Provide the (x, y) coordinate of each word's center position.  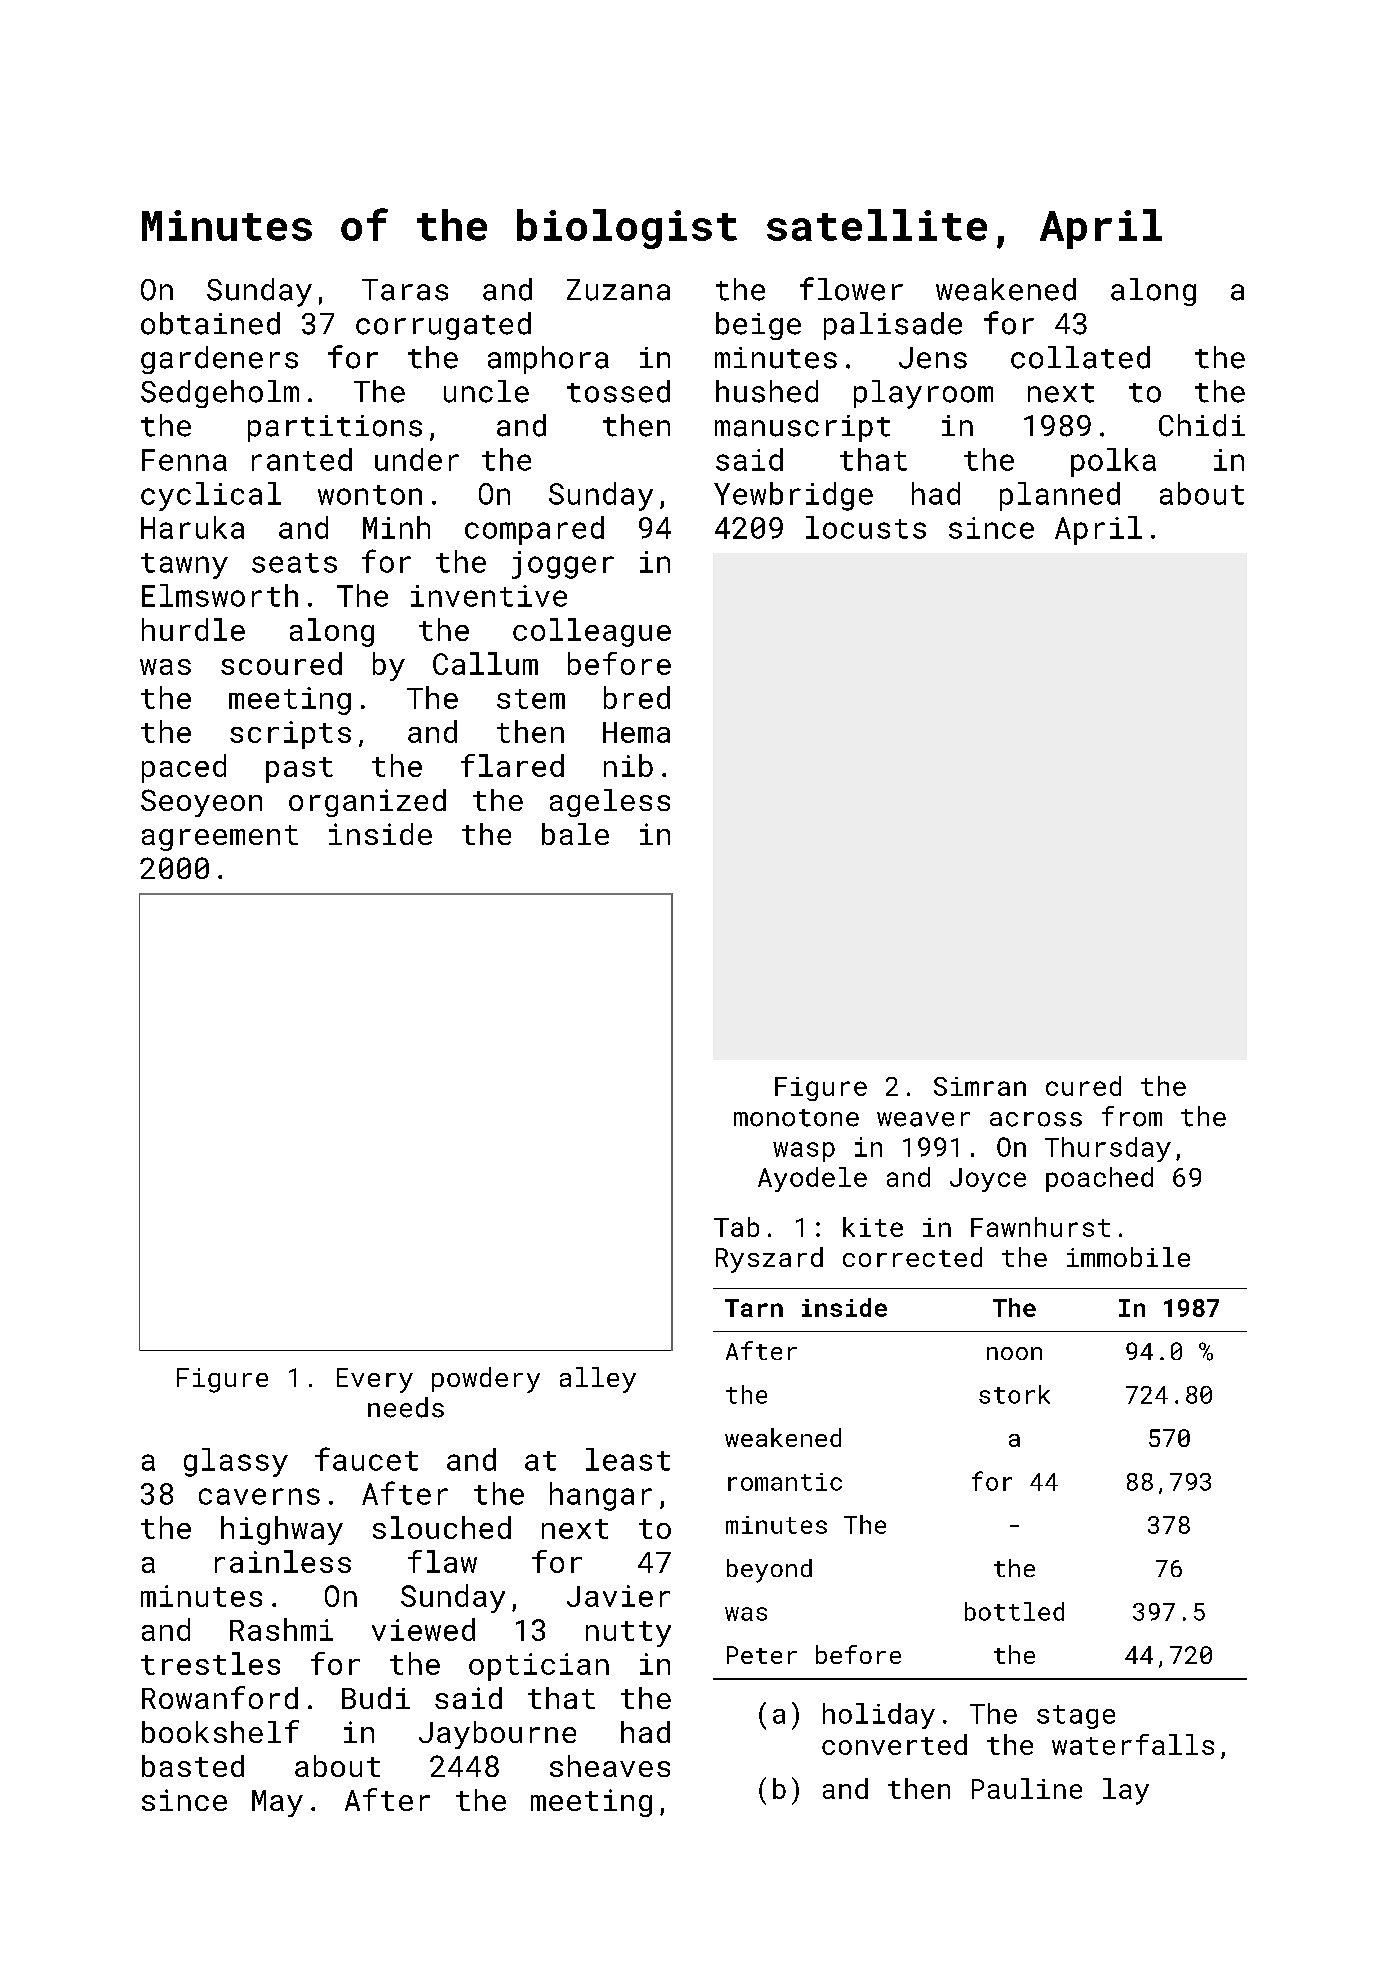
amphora (548, 360)
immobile (1128, 1257)
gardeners (219, 360)
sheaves (610, 1766)
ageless (610, 803)
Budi (376, 1698)
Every (375, 1380)
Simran (980, 1086)
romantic (785, 1482)
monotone (796, 1118)
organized (367, 803)
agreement (220, 838)
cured (1083, 1086)
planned (1060, 496)
